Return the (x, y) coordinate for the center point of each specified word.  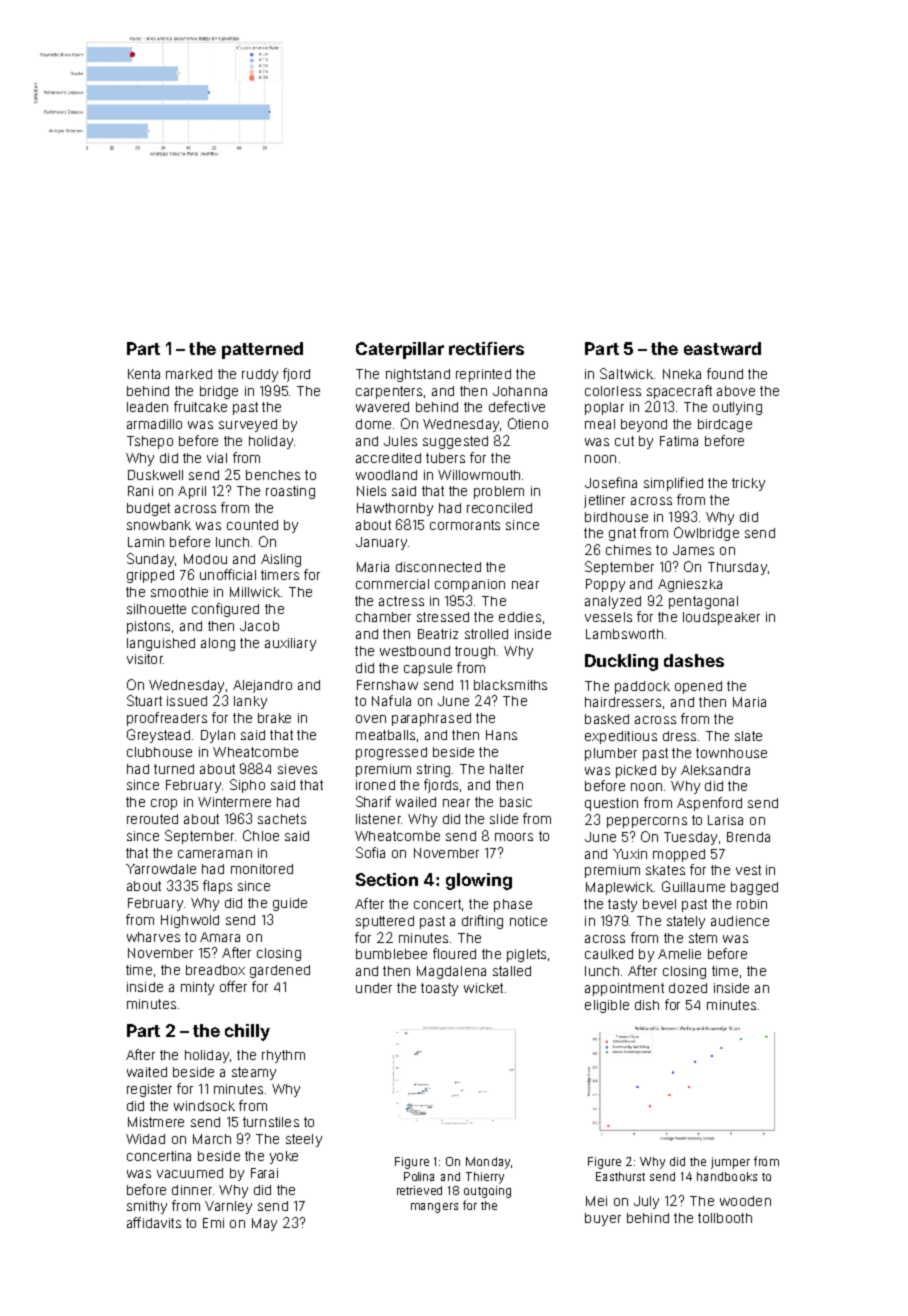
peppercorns (647, 822)
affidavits (154, 1222)
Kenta (144, 374)
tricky (748, 484)
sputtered (385, 922)
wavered (382, 407)
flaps (217, 887)
